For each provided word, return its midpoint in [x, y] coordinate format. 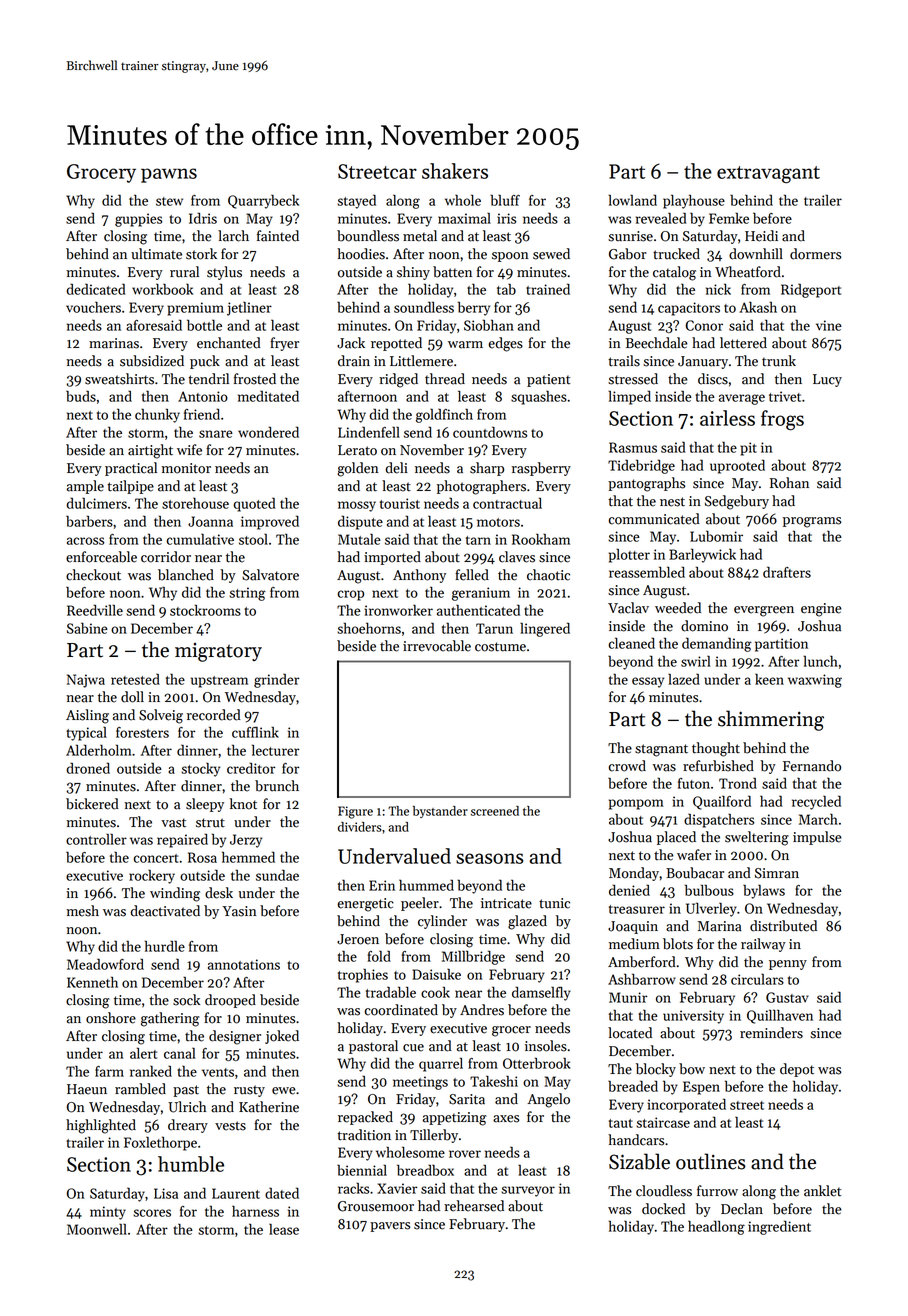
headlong [716, 1227]
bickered [92, 804]
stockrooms [205, 610]
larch [233, 236]
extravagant [768, 175]
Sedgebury [737, 502]
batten [452, 272]
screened [495, 811]
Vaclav [628, 608]
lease [284, 1229]
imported [392, 558]
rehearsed [474, 1206]
